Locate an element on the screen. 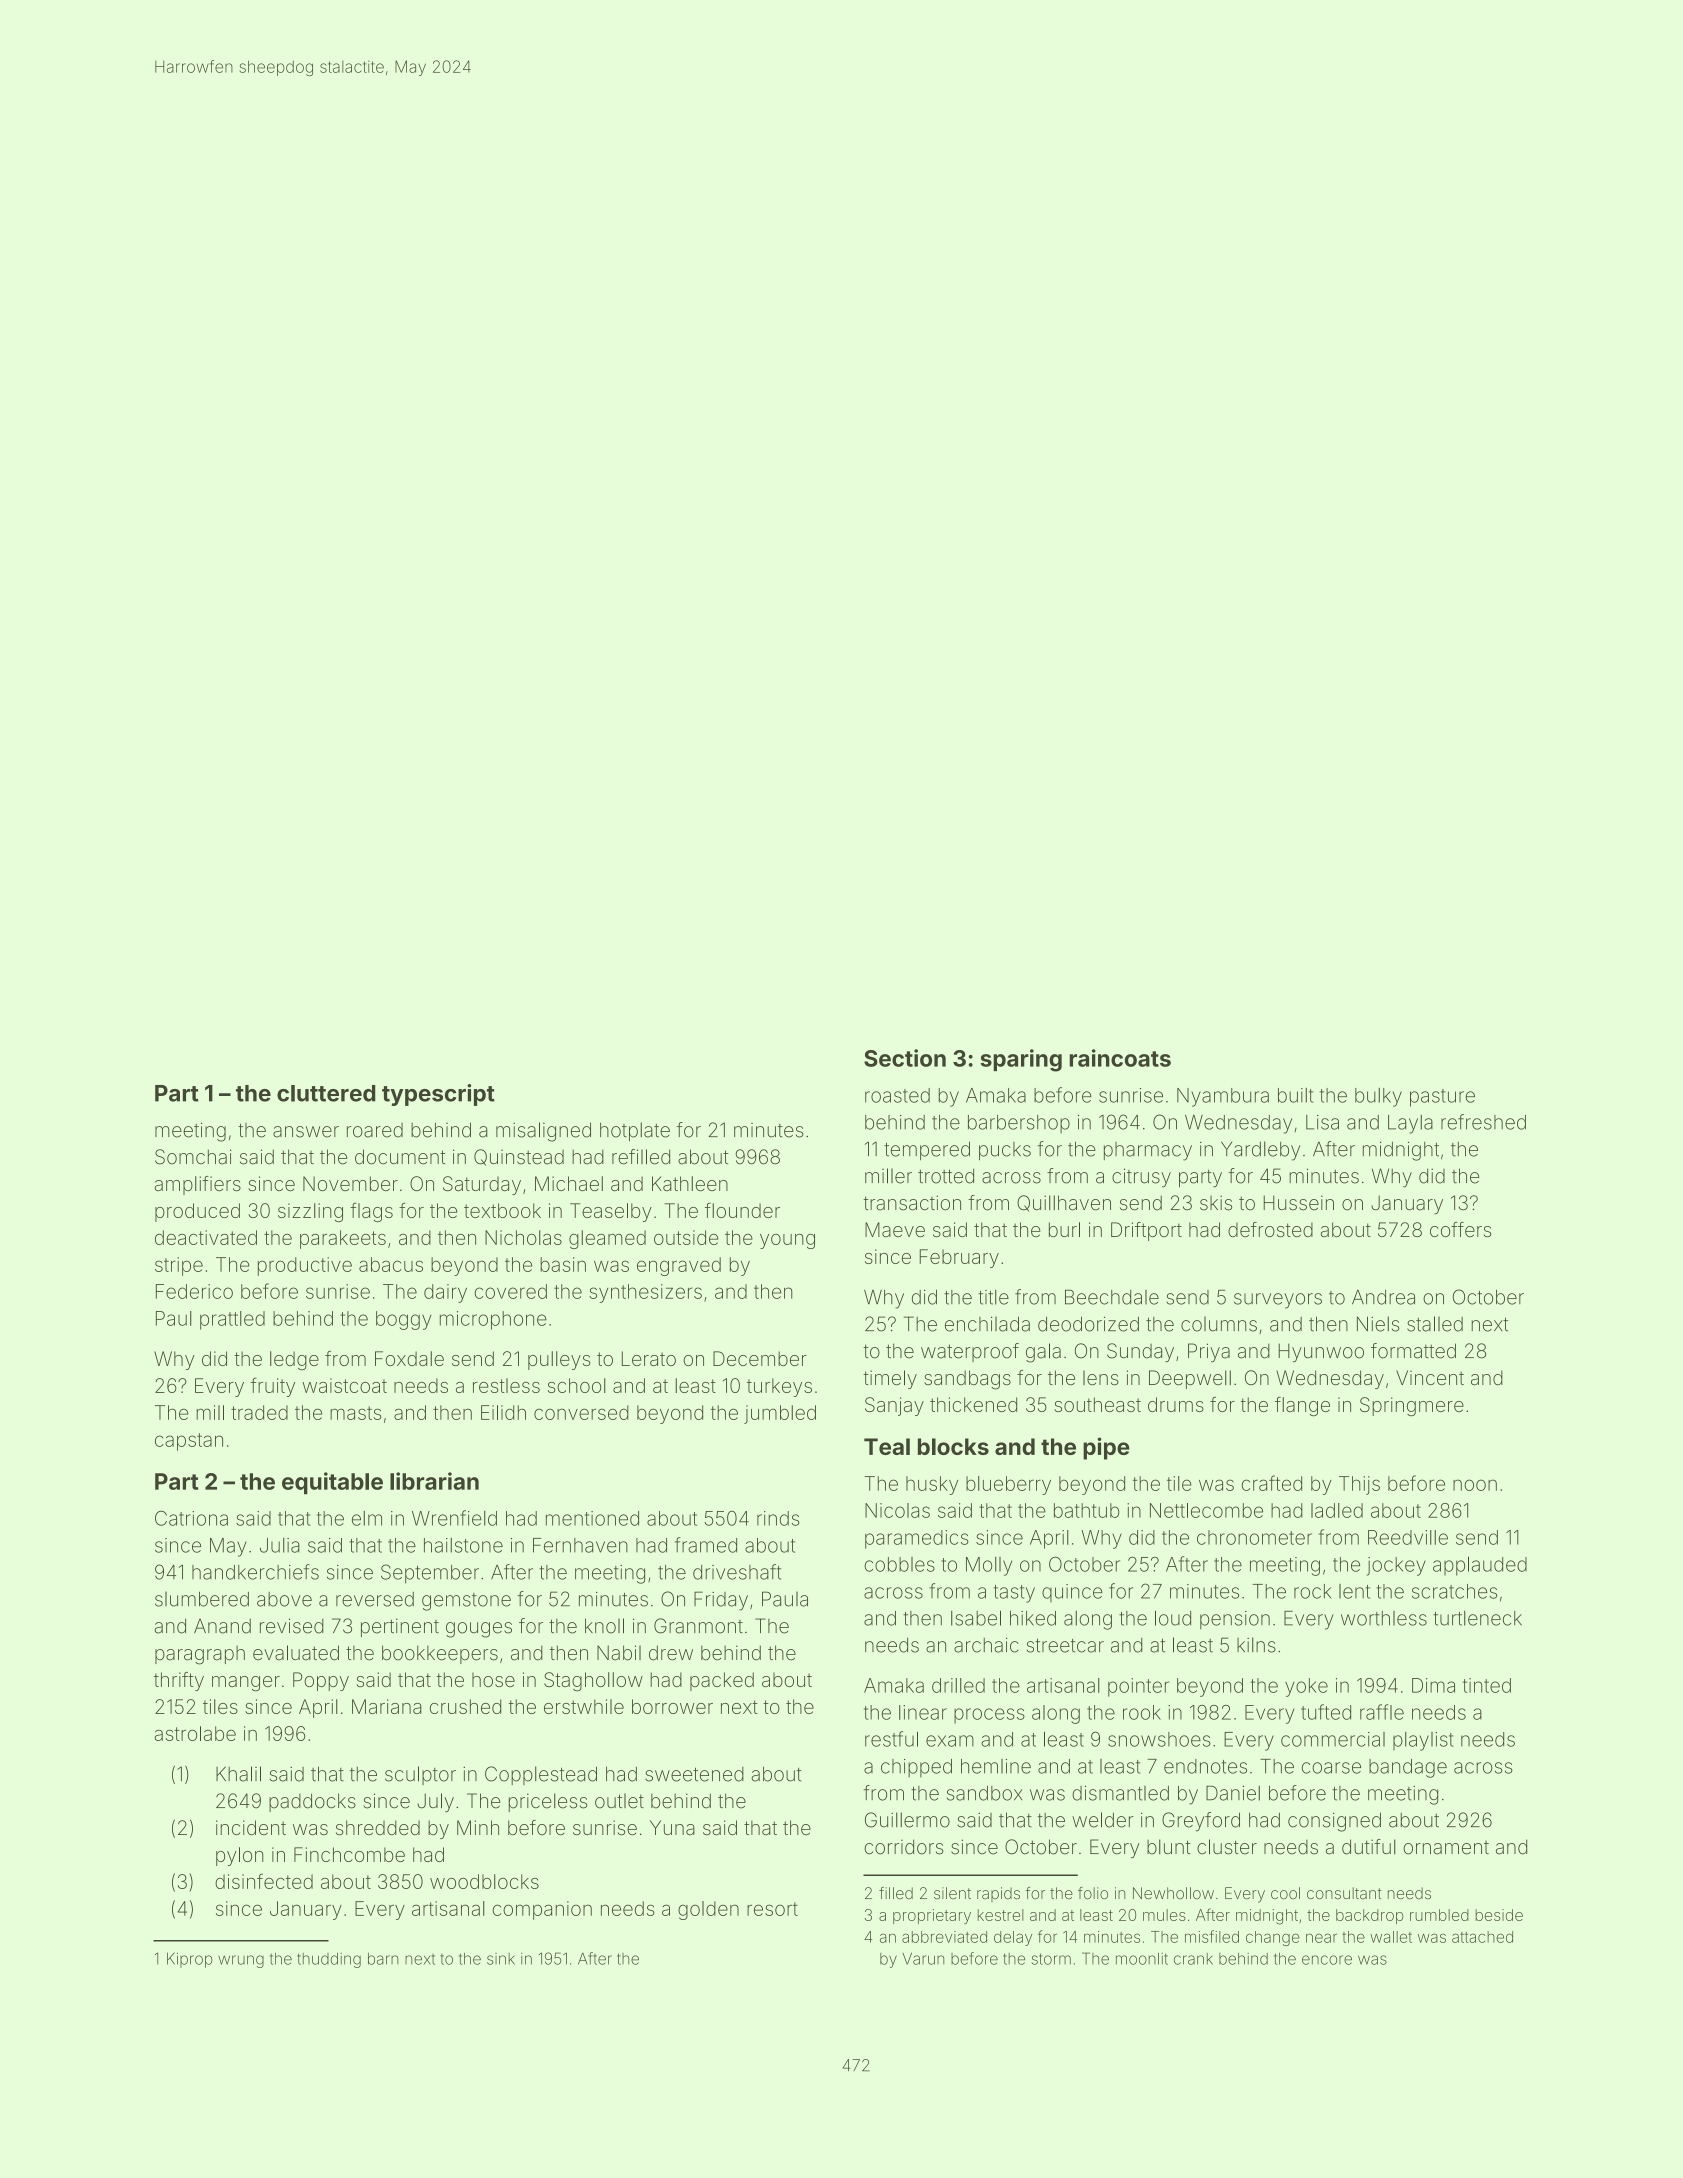  turkeys is located at coordinates (779, 1387).
